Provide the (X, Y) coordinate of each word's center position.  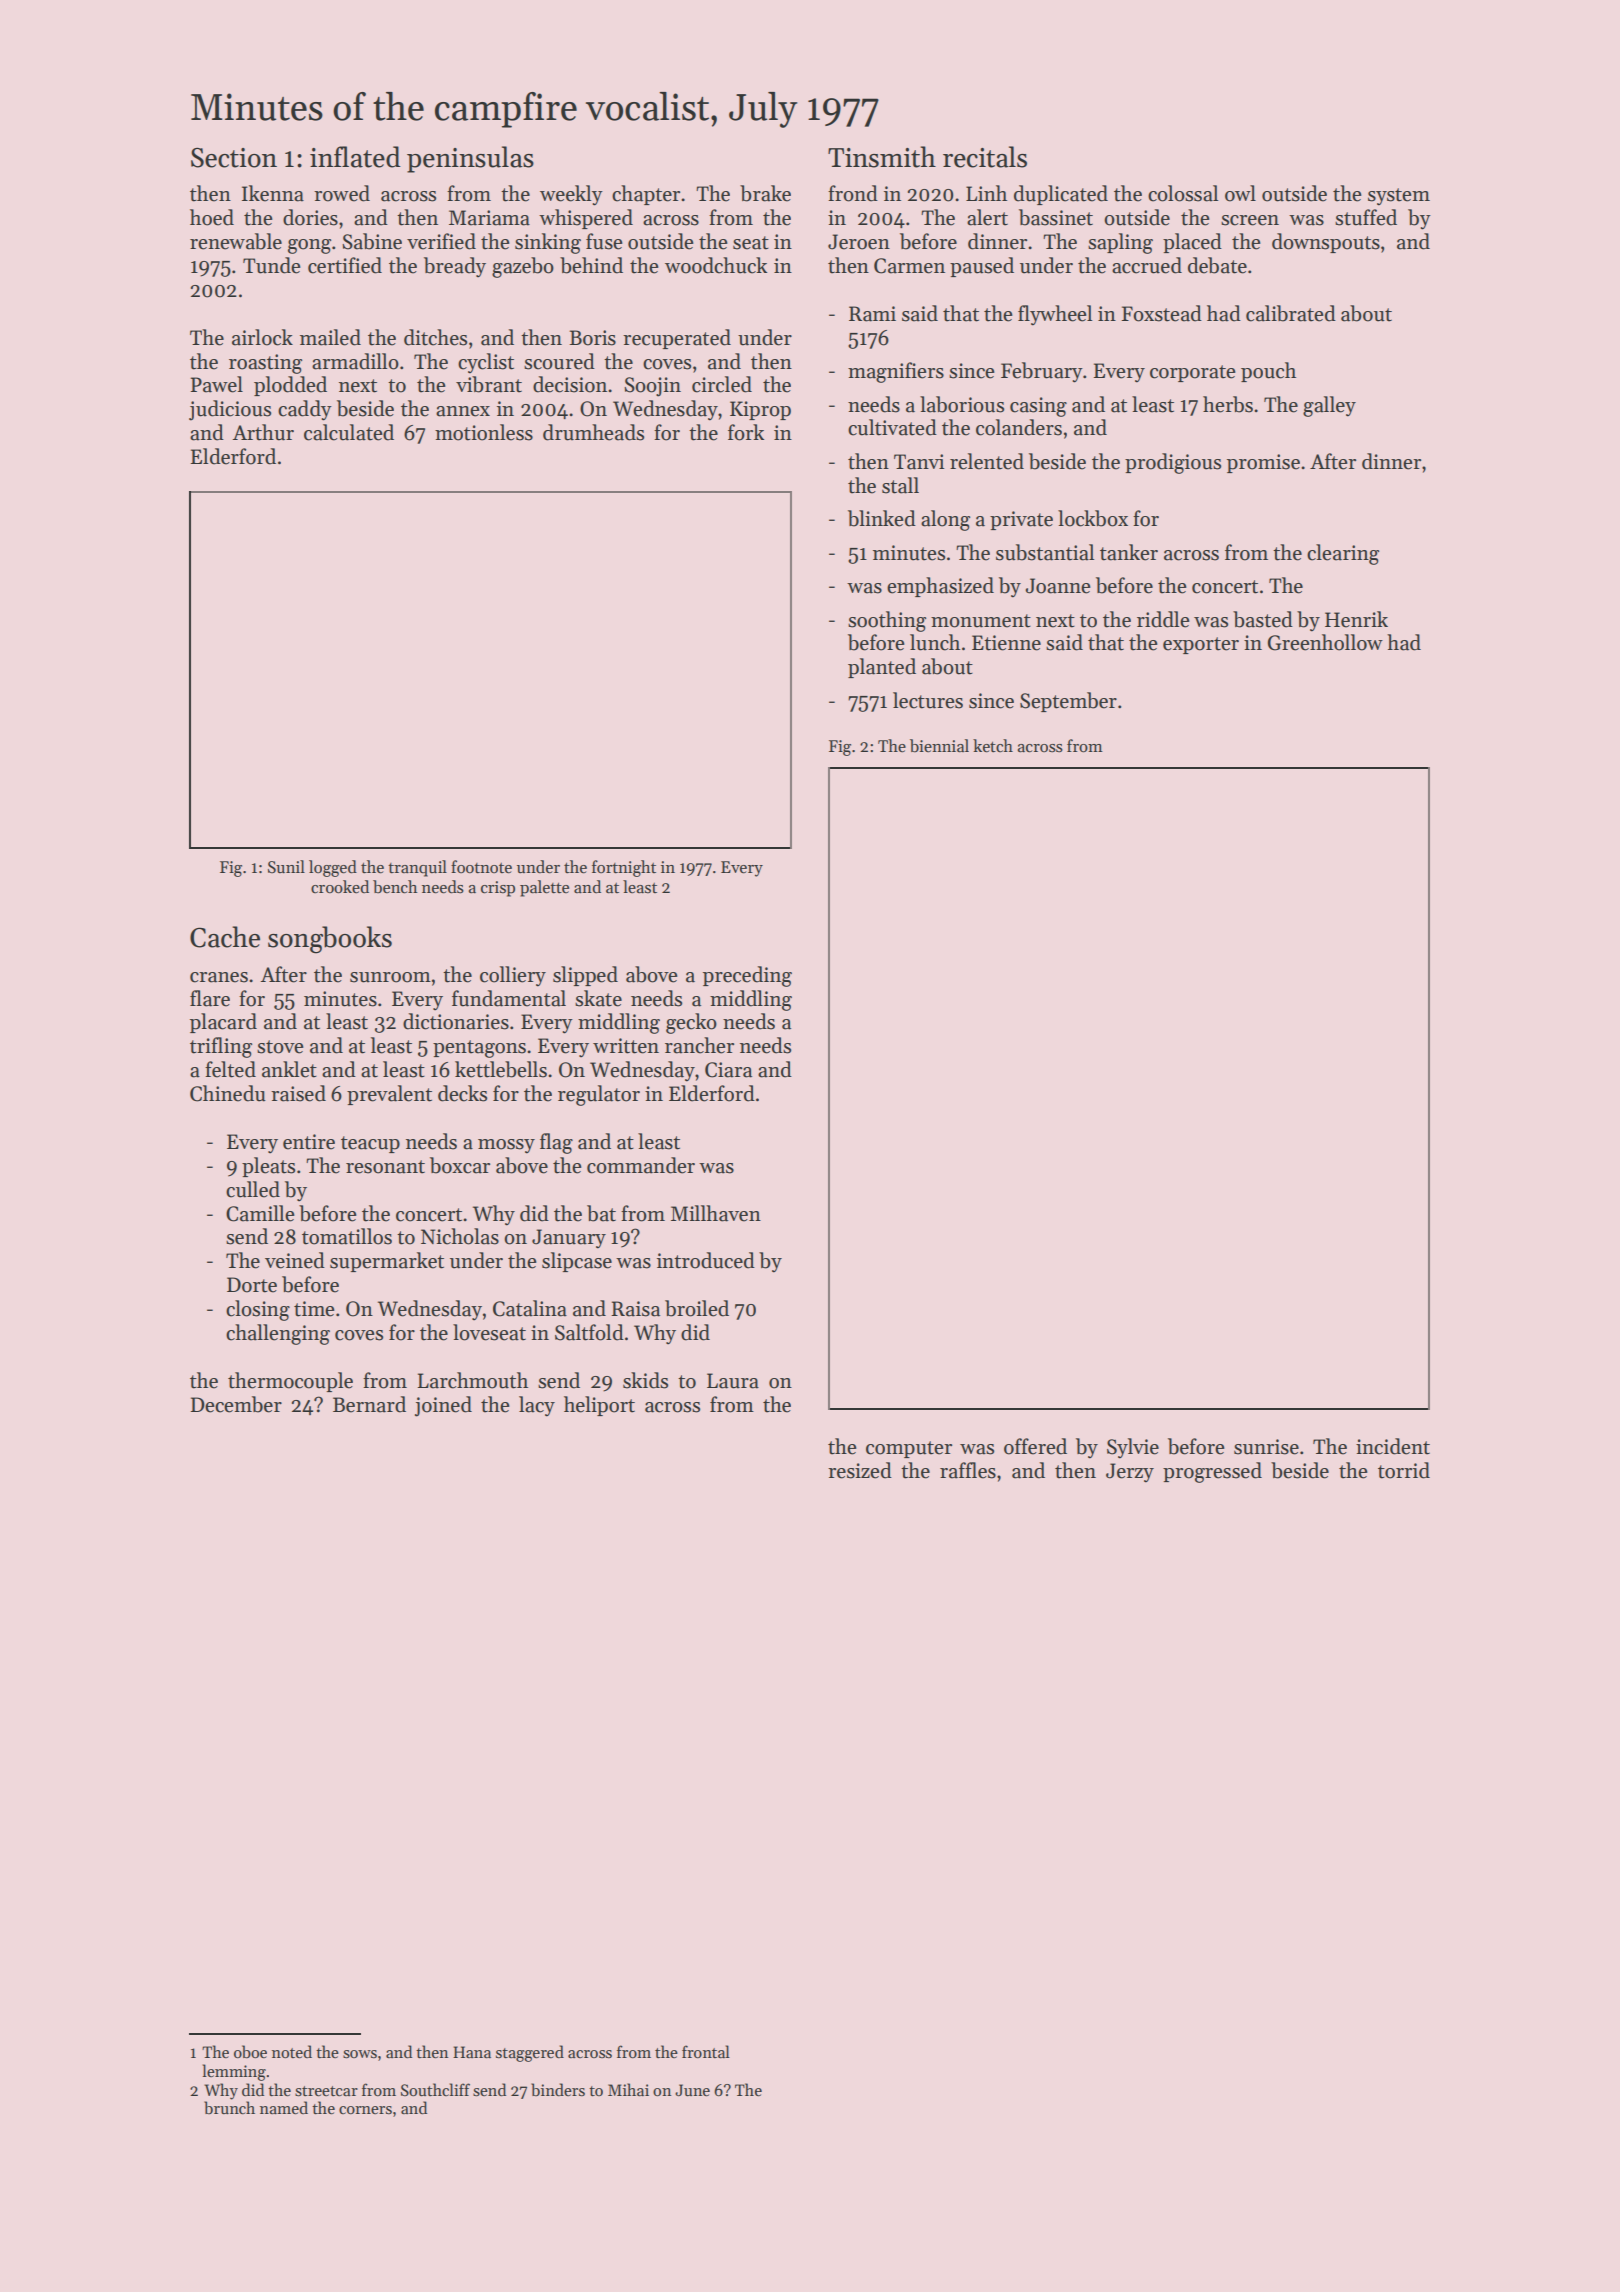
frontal (706, 2051)
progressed (1212, 1472)
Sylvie (1133, 1448)
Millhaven (716, 1213)
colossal (1183, 193)
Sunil (286, 866)
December (236, 1404)
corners (365, 2110)
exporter (1201, 645)
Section (234, 158)
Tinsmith (882, 157)
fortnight (624, 868)
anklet (289, 1069)
